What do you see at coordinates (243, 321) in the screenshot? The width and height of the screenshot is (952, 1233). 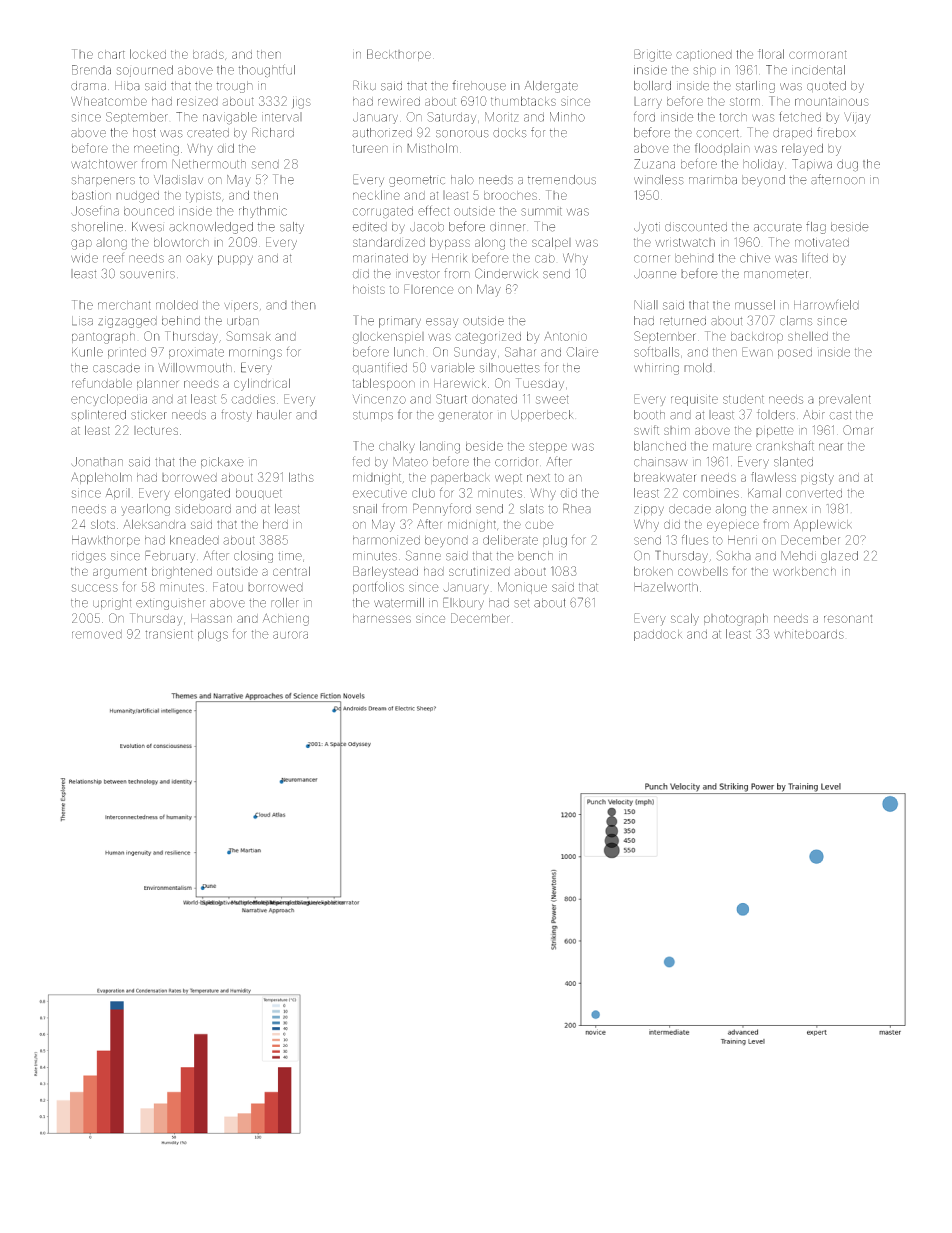 I see `urban` at bounding box center [243, 321].
